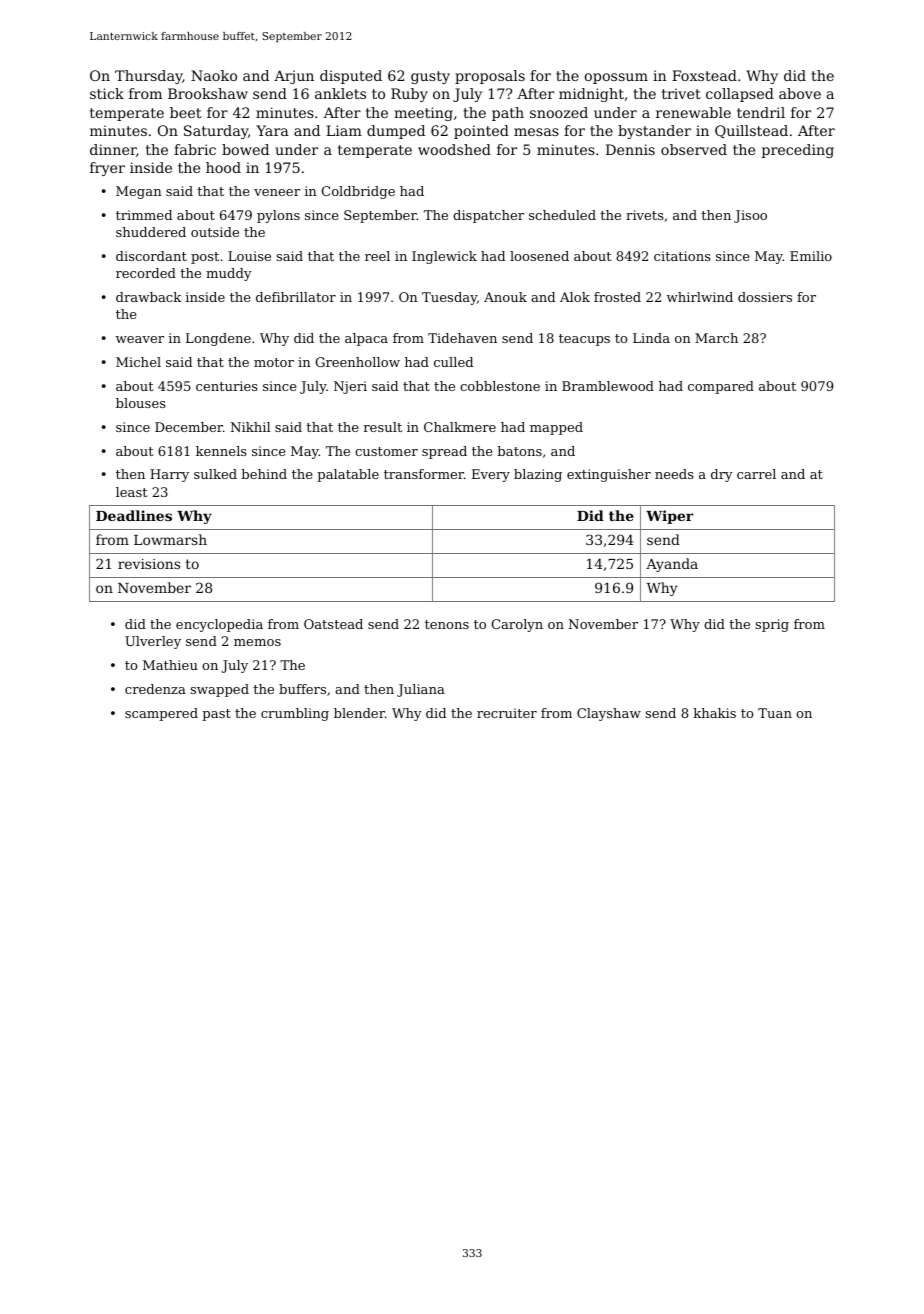  Describe the element at coordinates (716, 338) in the image. I see `March` at that location.
